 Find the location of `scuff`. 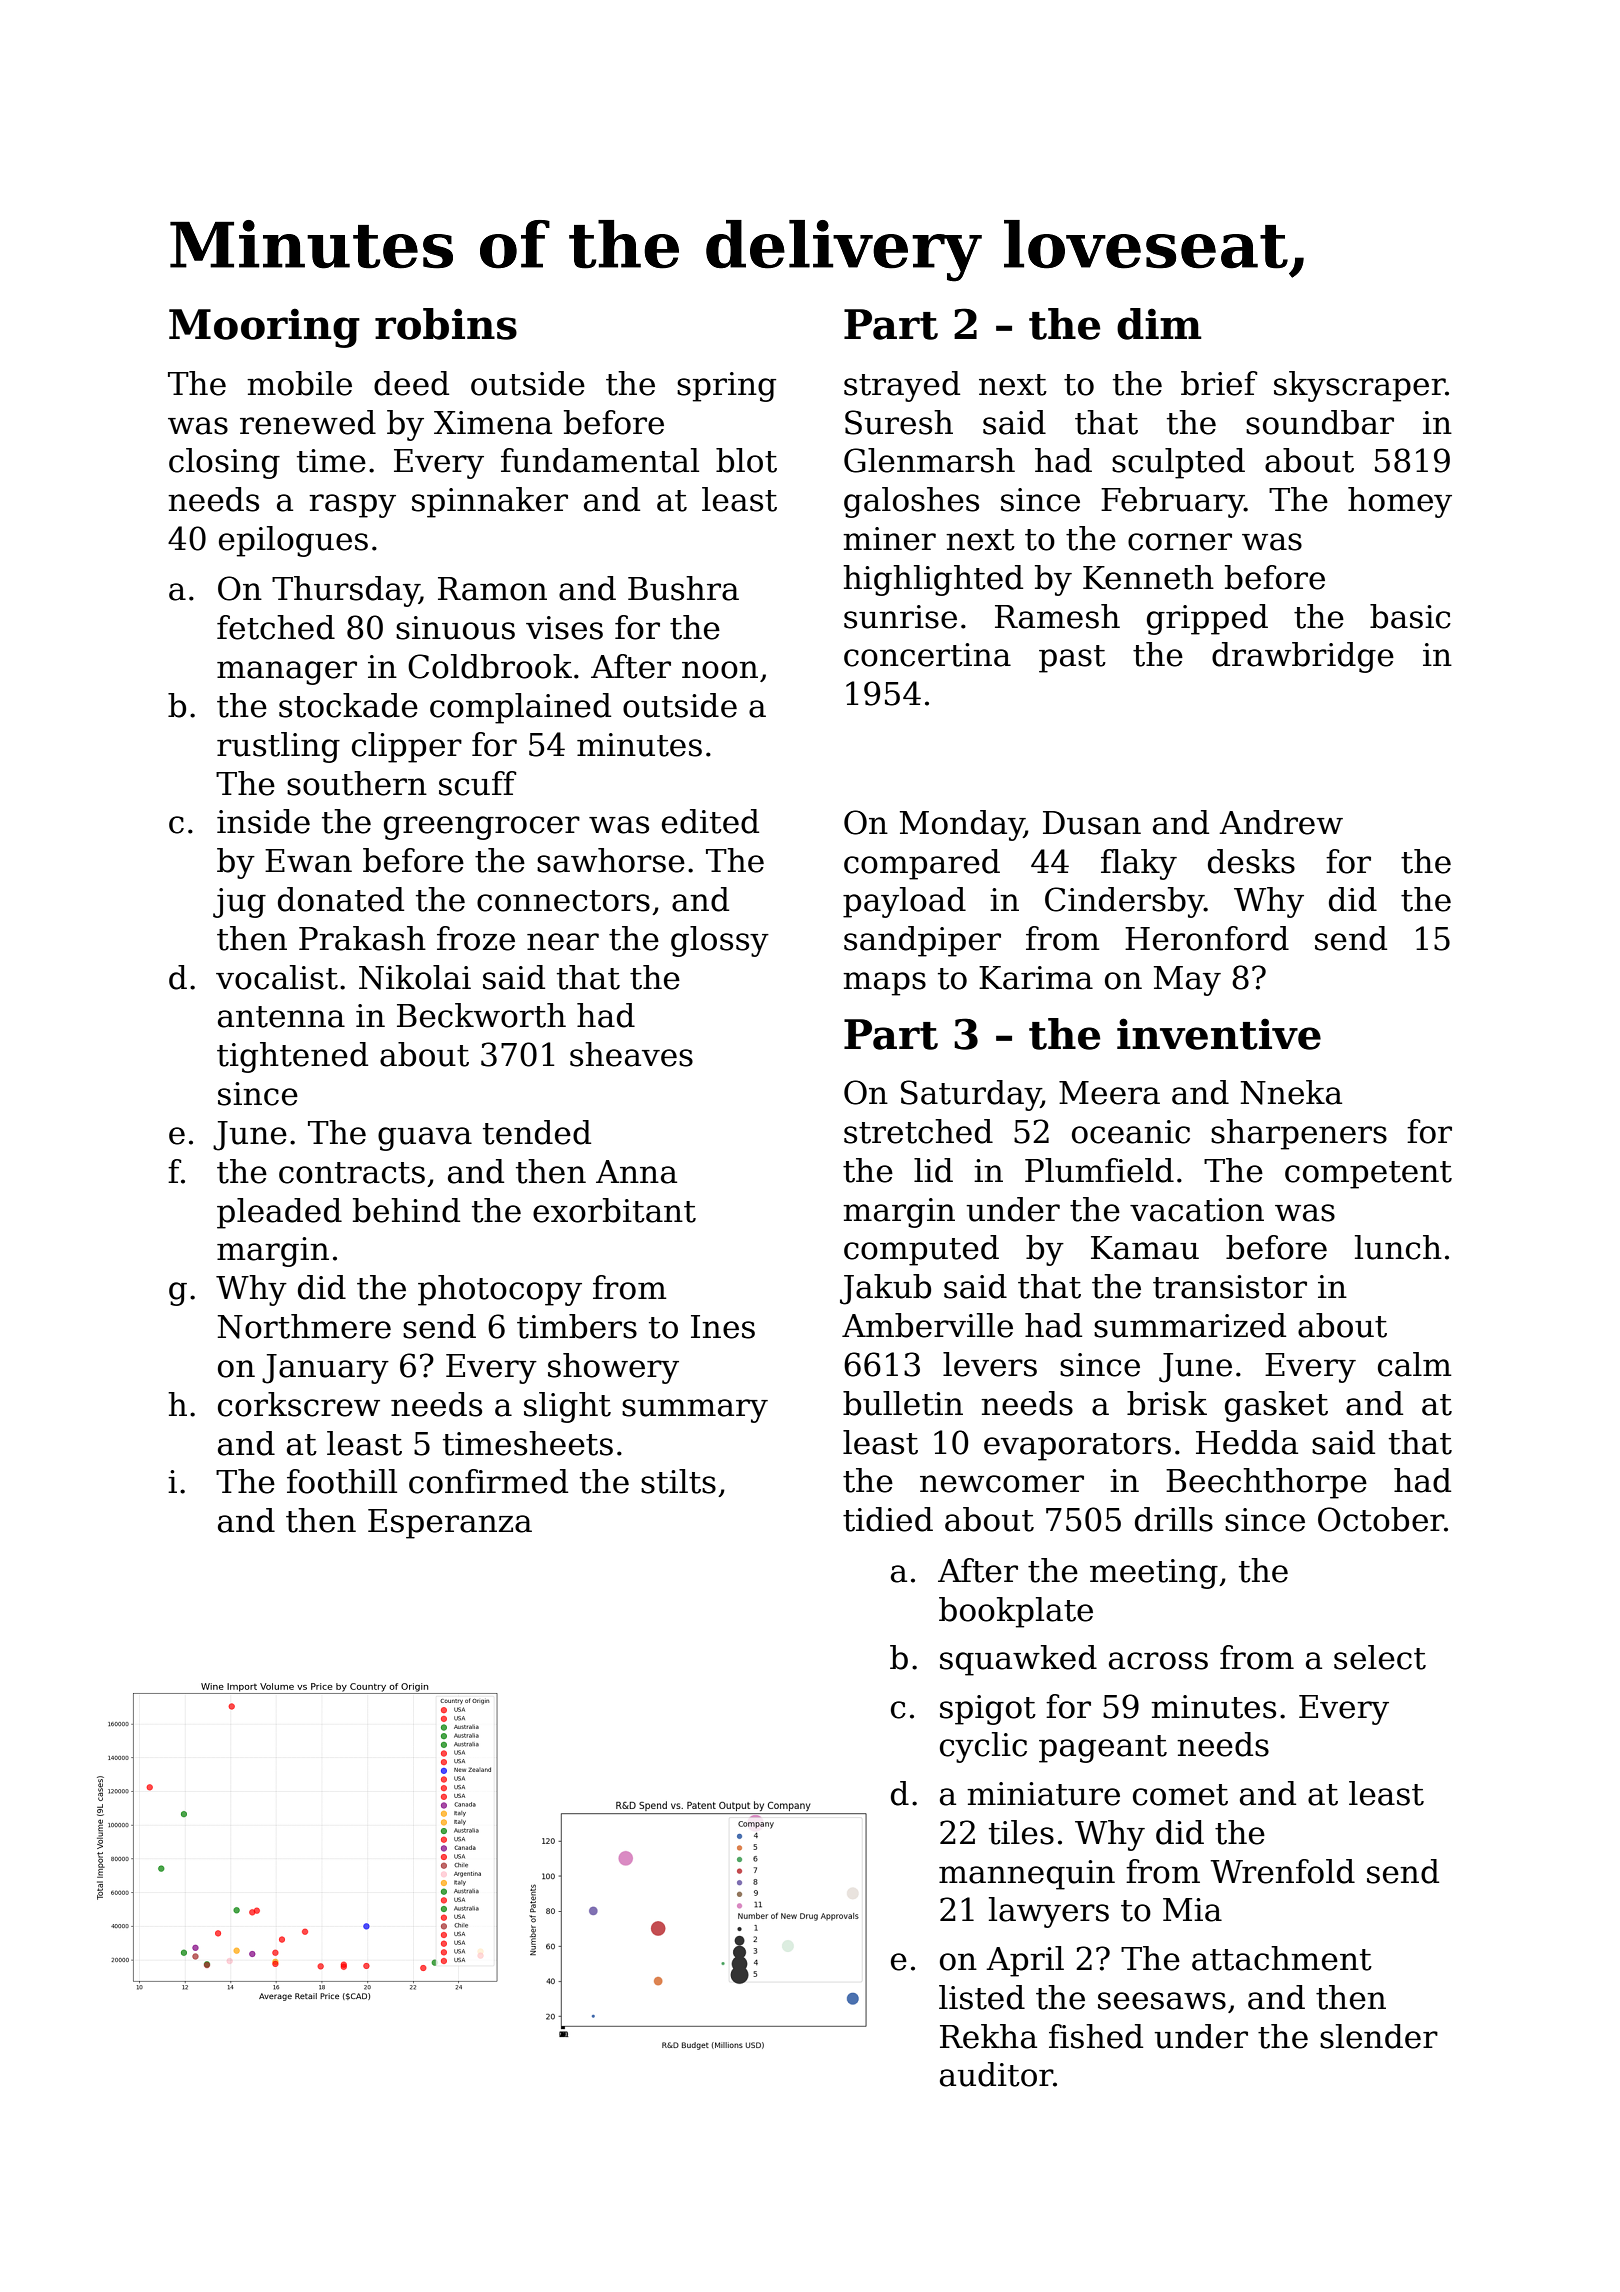

scuff is located at coordinates (477, 783).
